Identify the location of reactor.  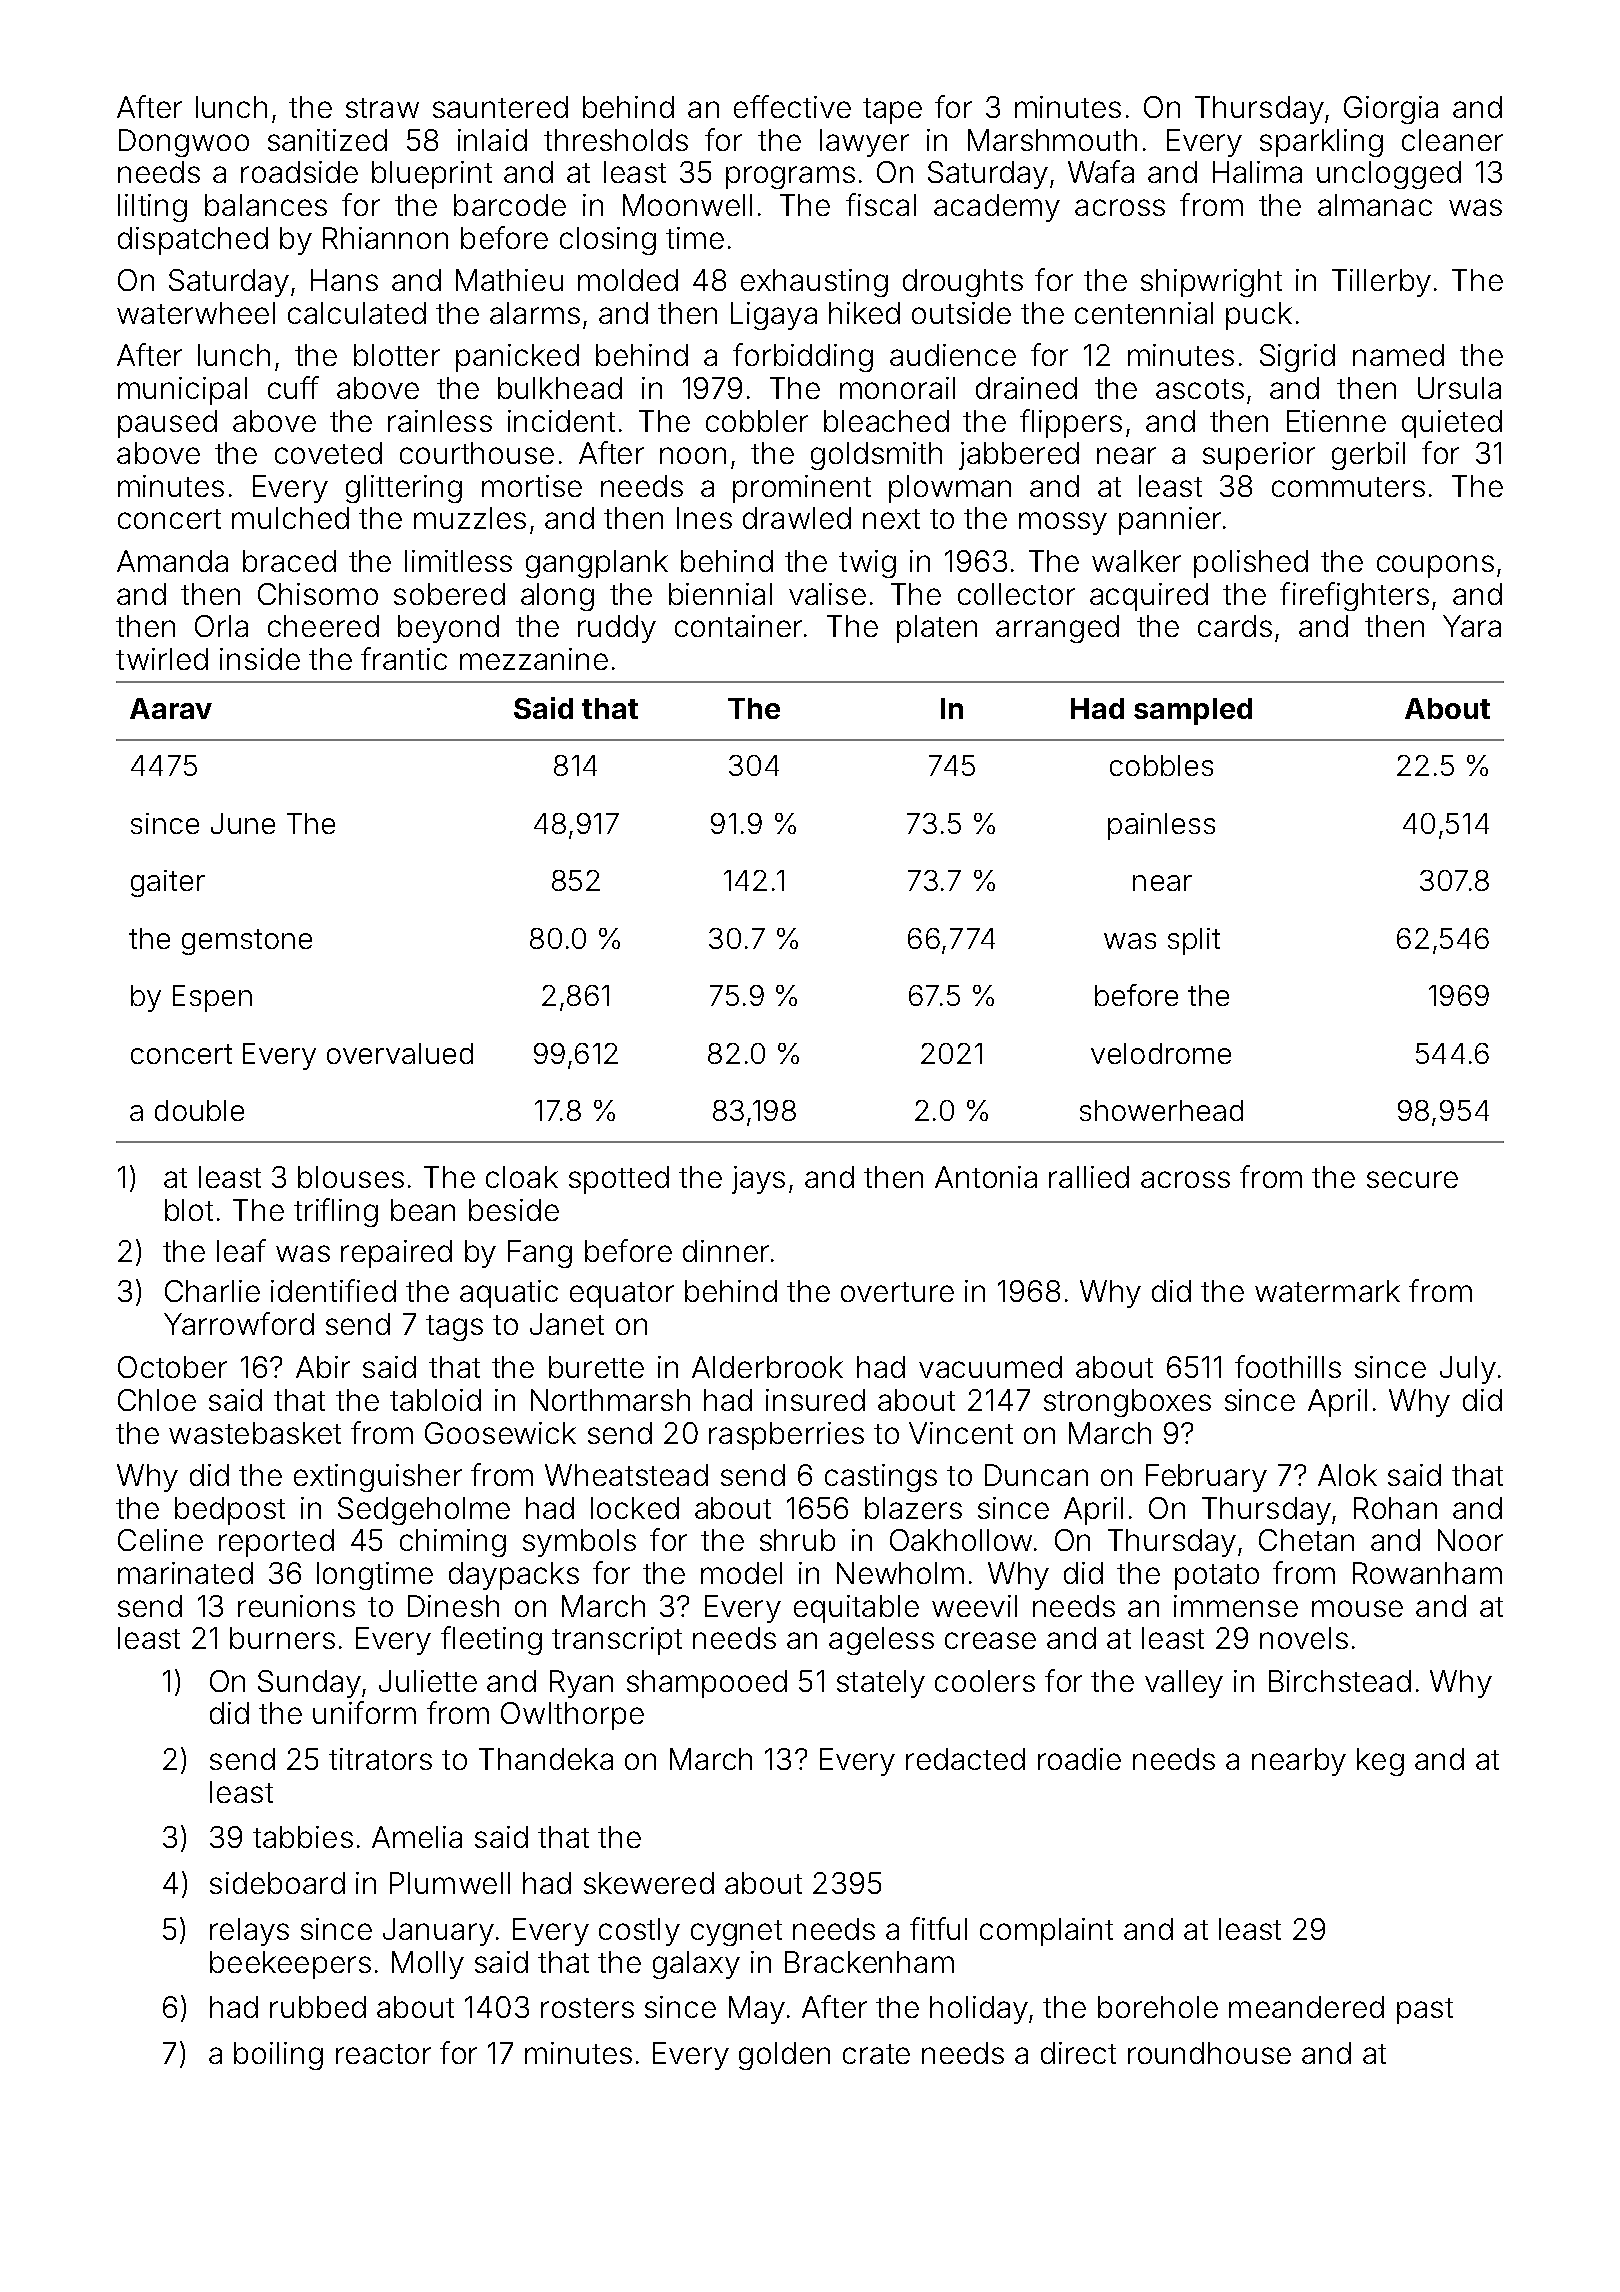
(383, 2054).
